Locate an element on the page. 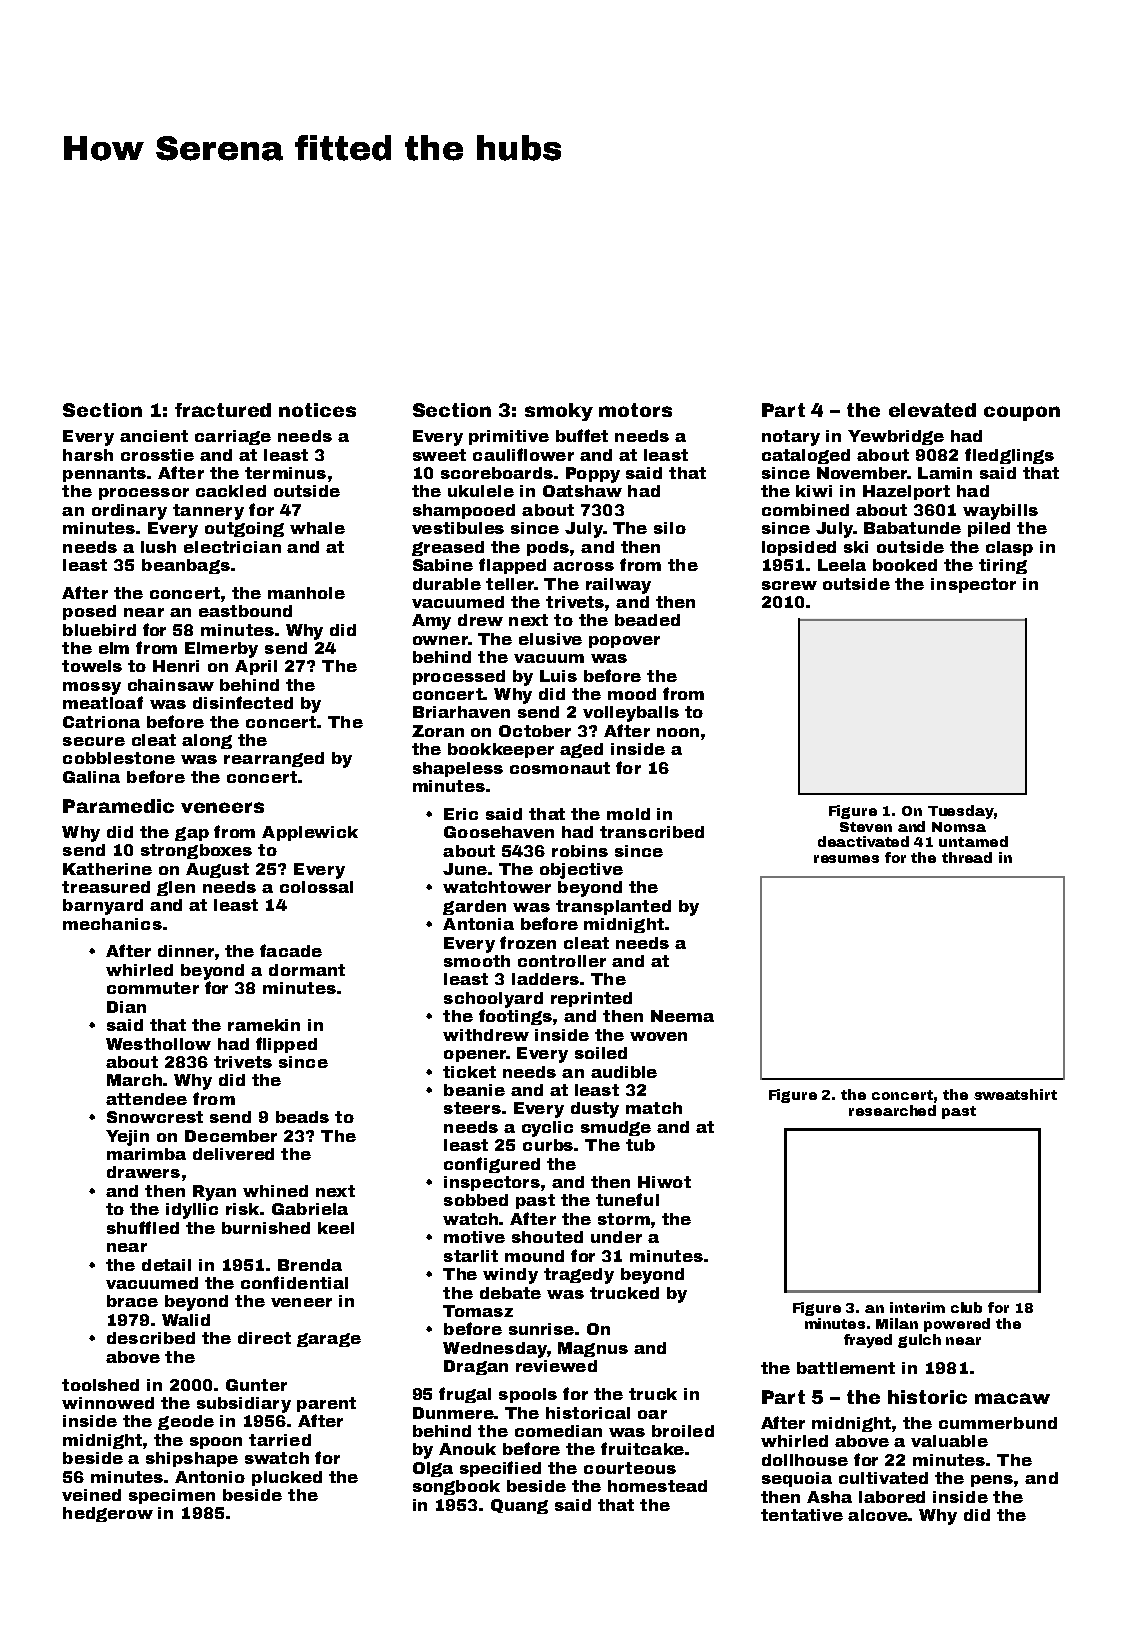  notices is located at coordinates (317, 410).
